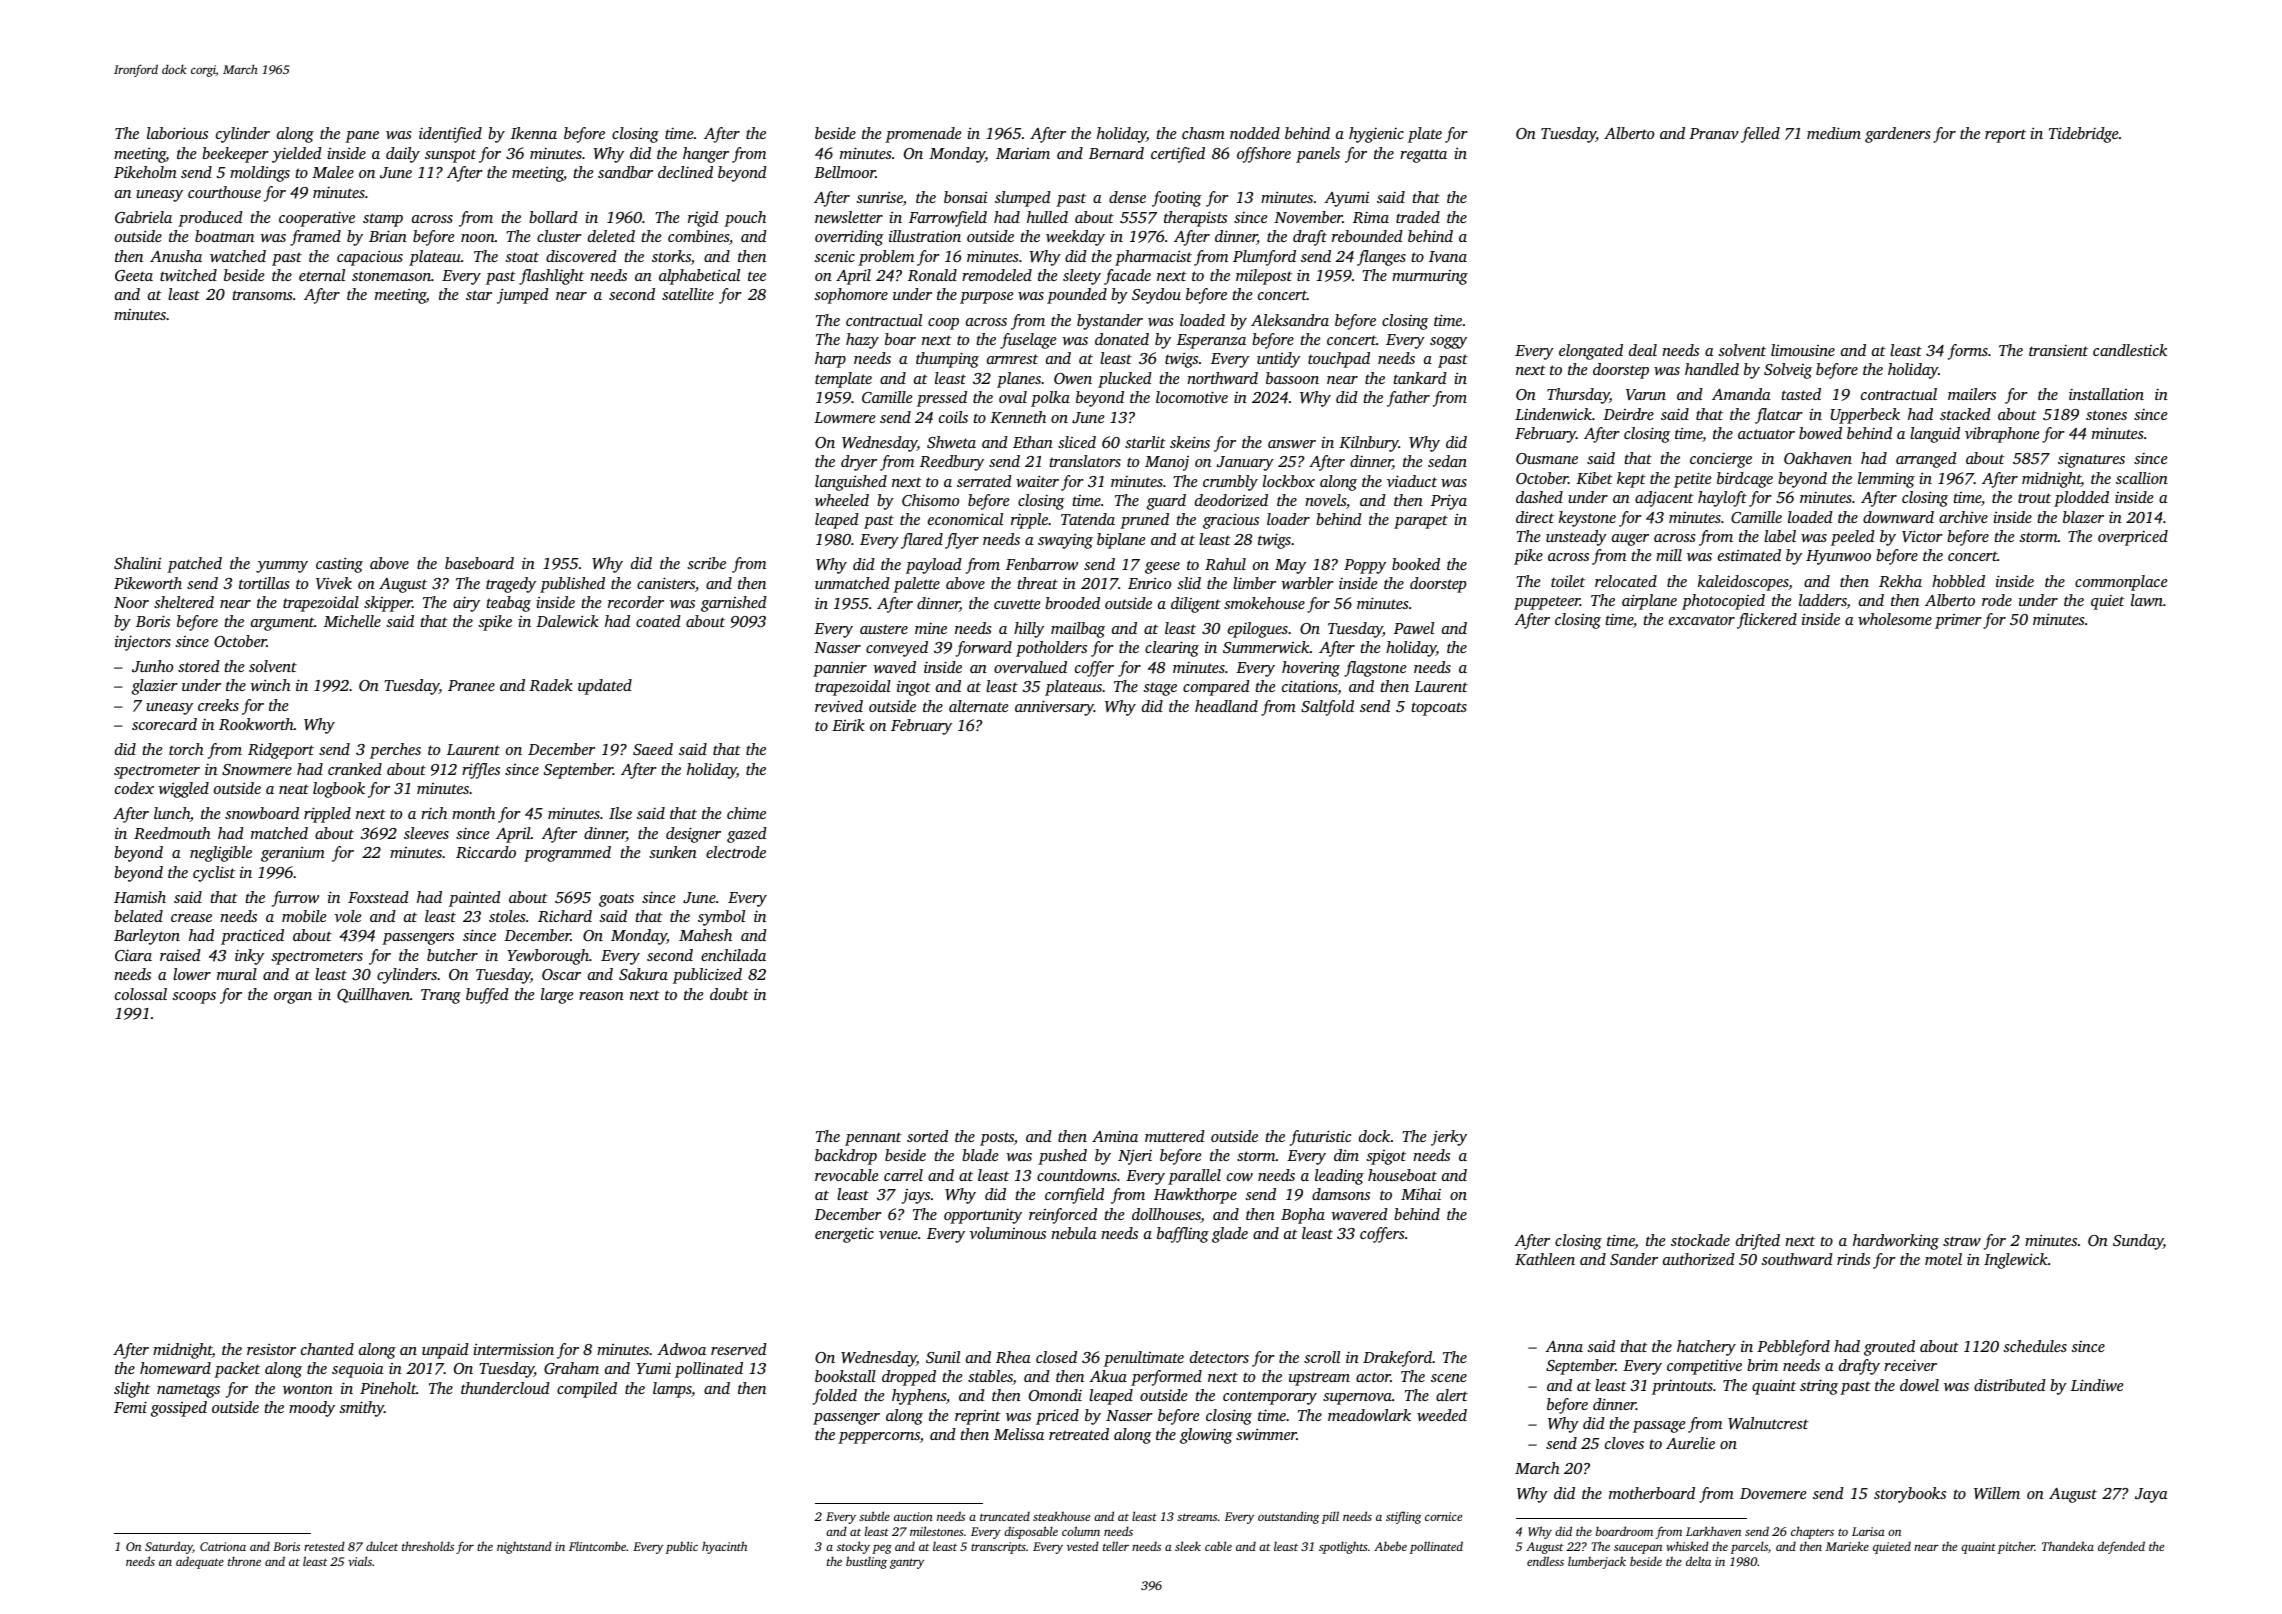  I want to click on throne, so click(244, 1561).
